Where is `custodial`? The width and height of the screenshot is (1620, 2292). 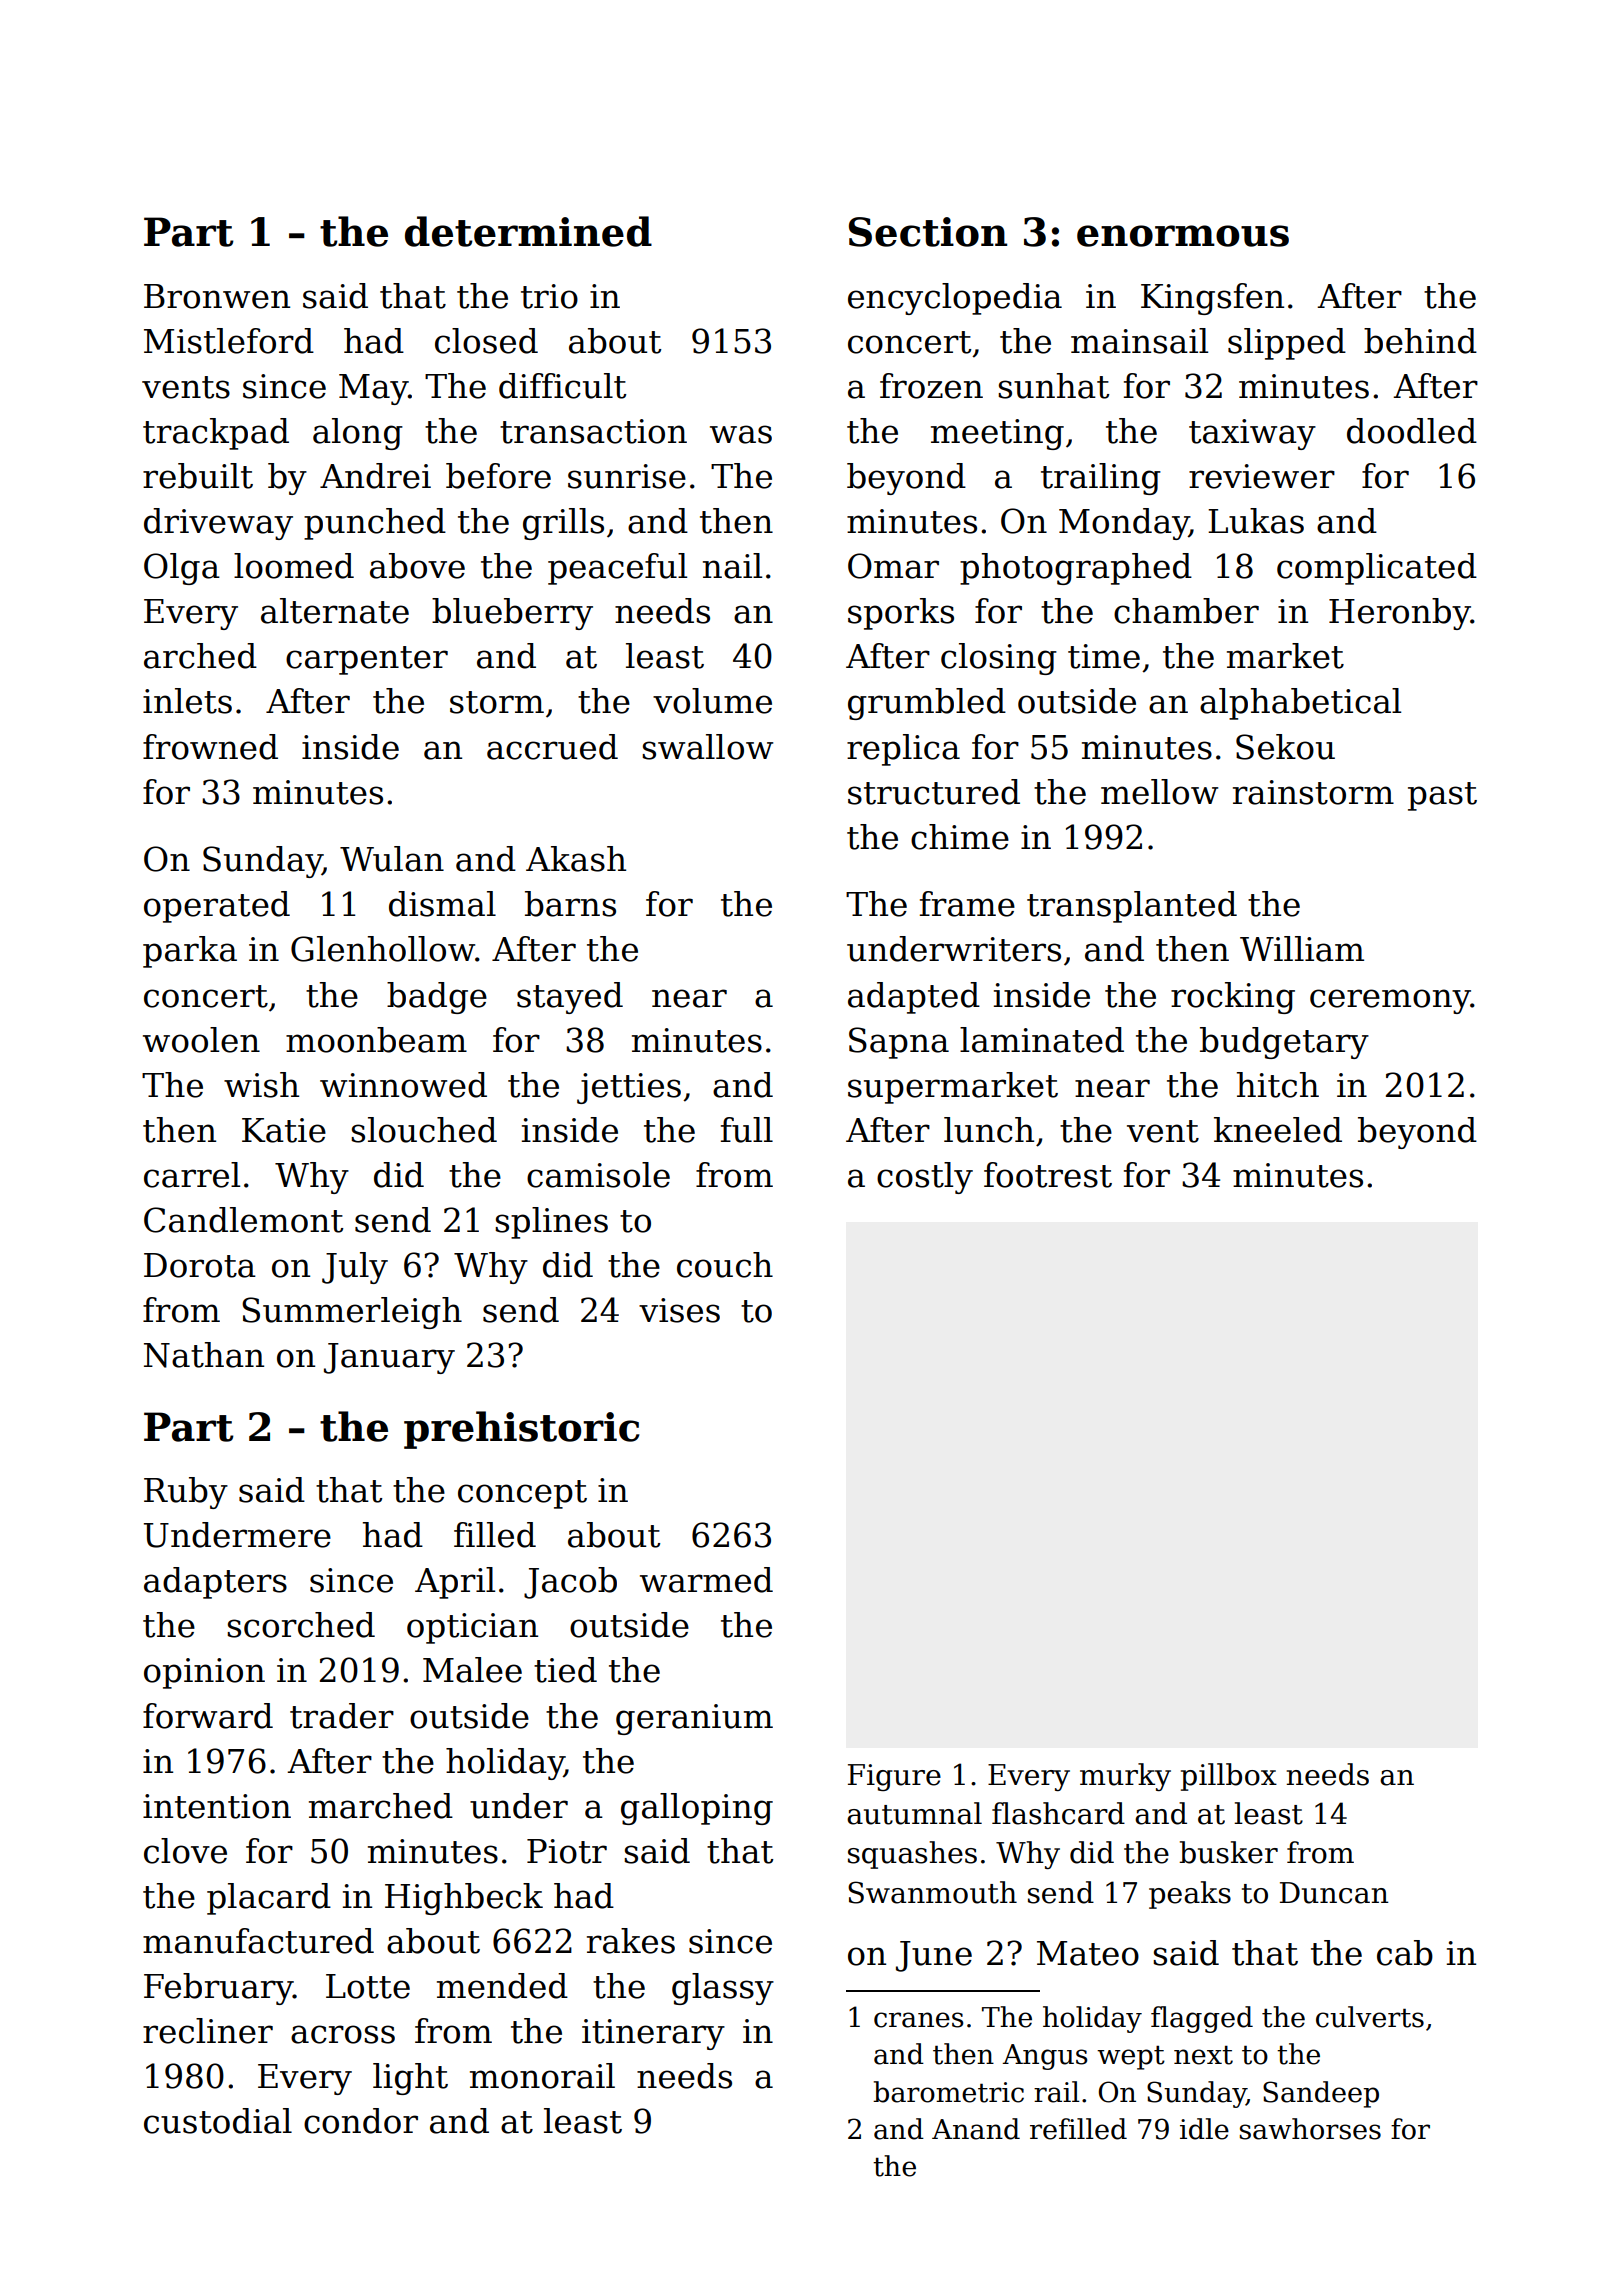
custodial is located at coordinates (218, 2121).
